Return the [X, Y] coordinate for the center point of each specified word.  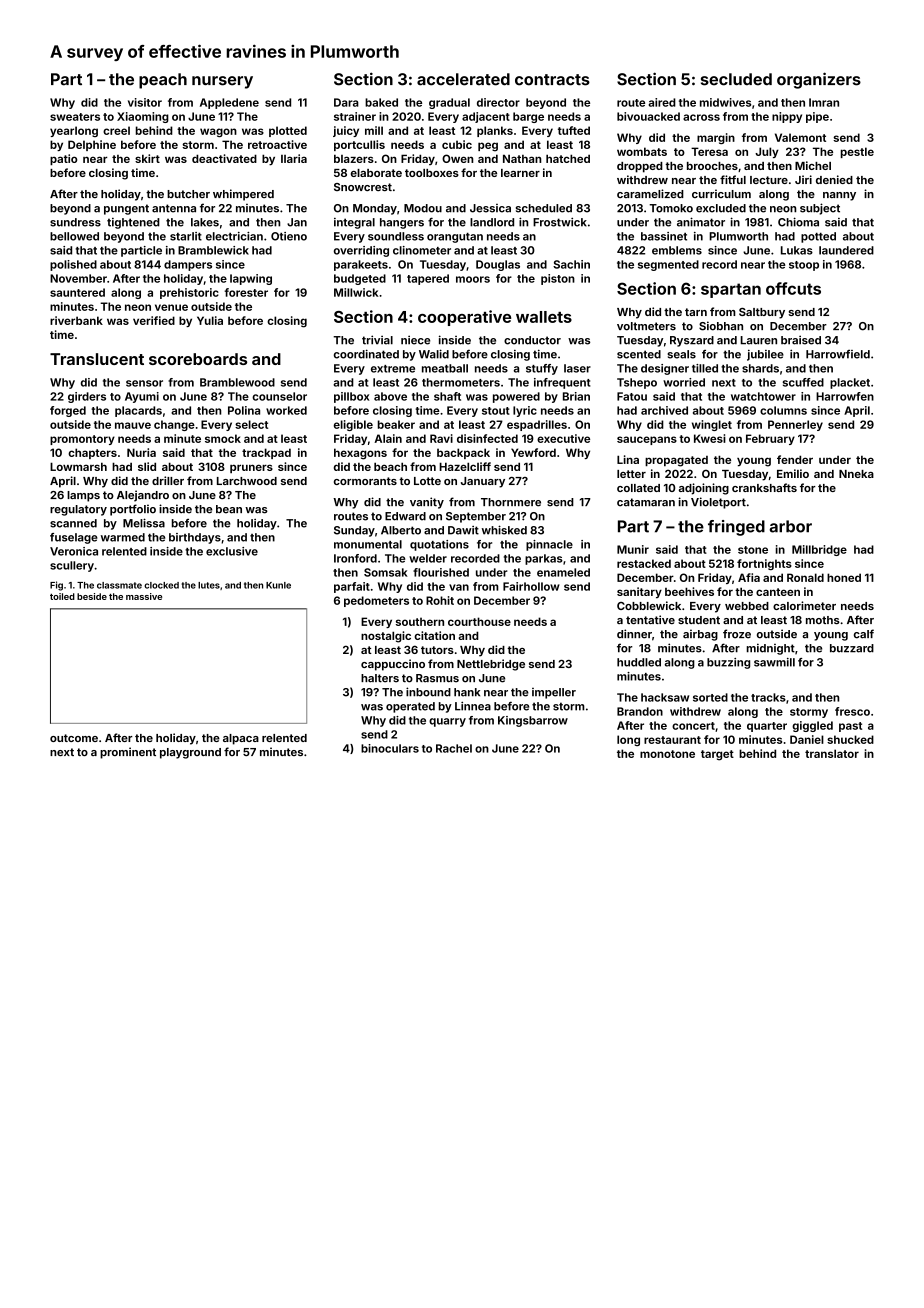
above [390, 396]
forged [68, 411]
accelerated [463, 79]
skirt [147, 158]
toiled [62, 596]
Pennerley [795, 425]
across [701, 117]
